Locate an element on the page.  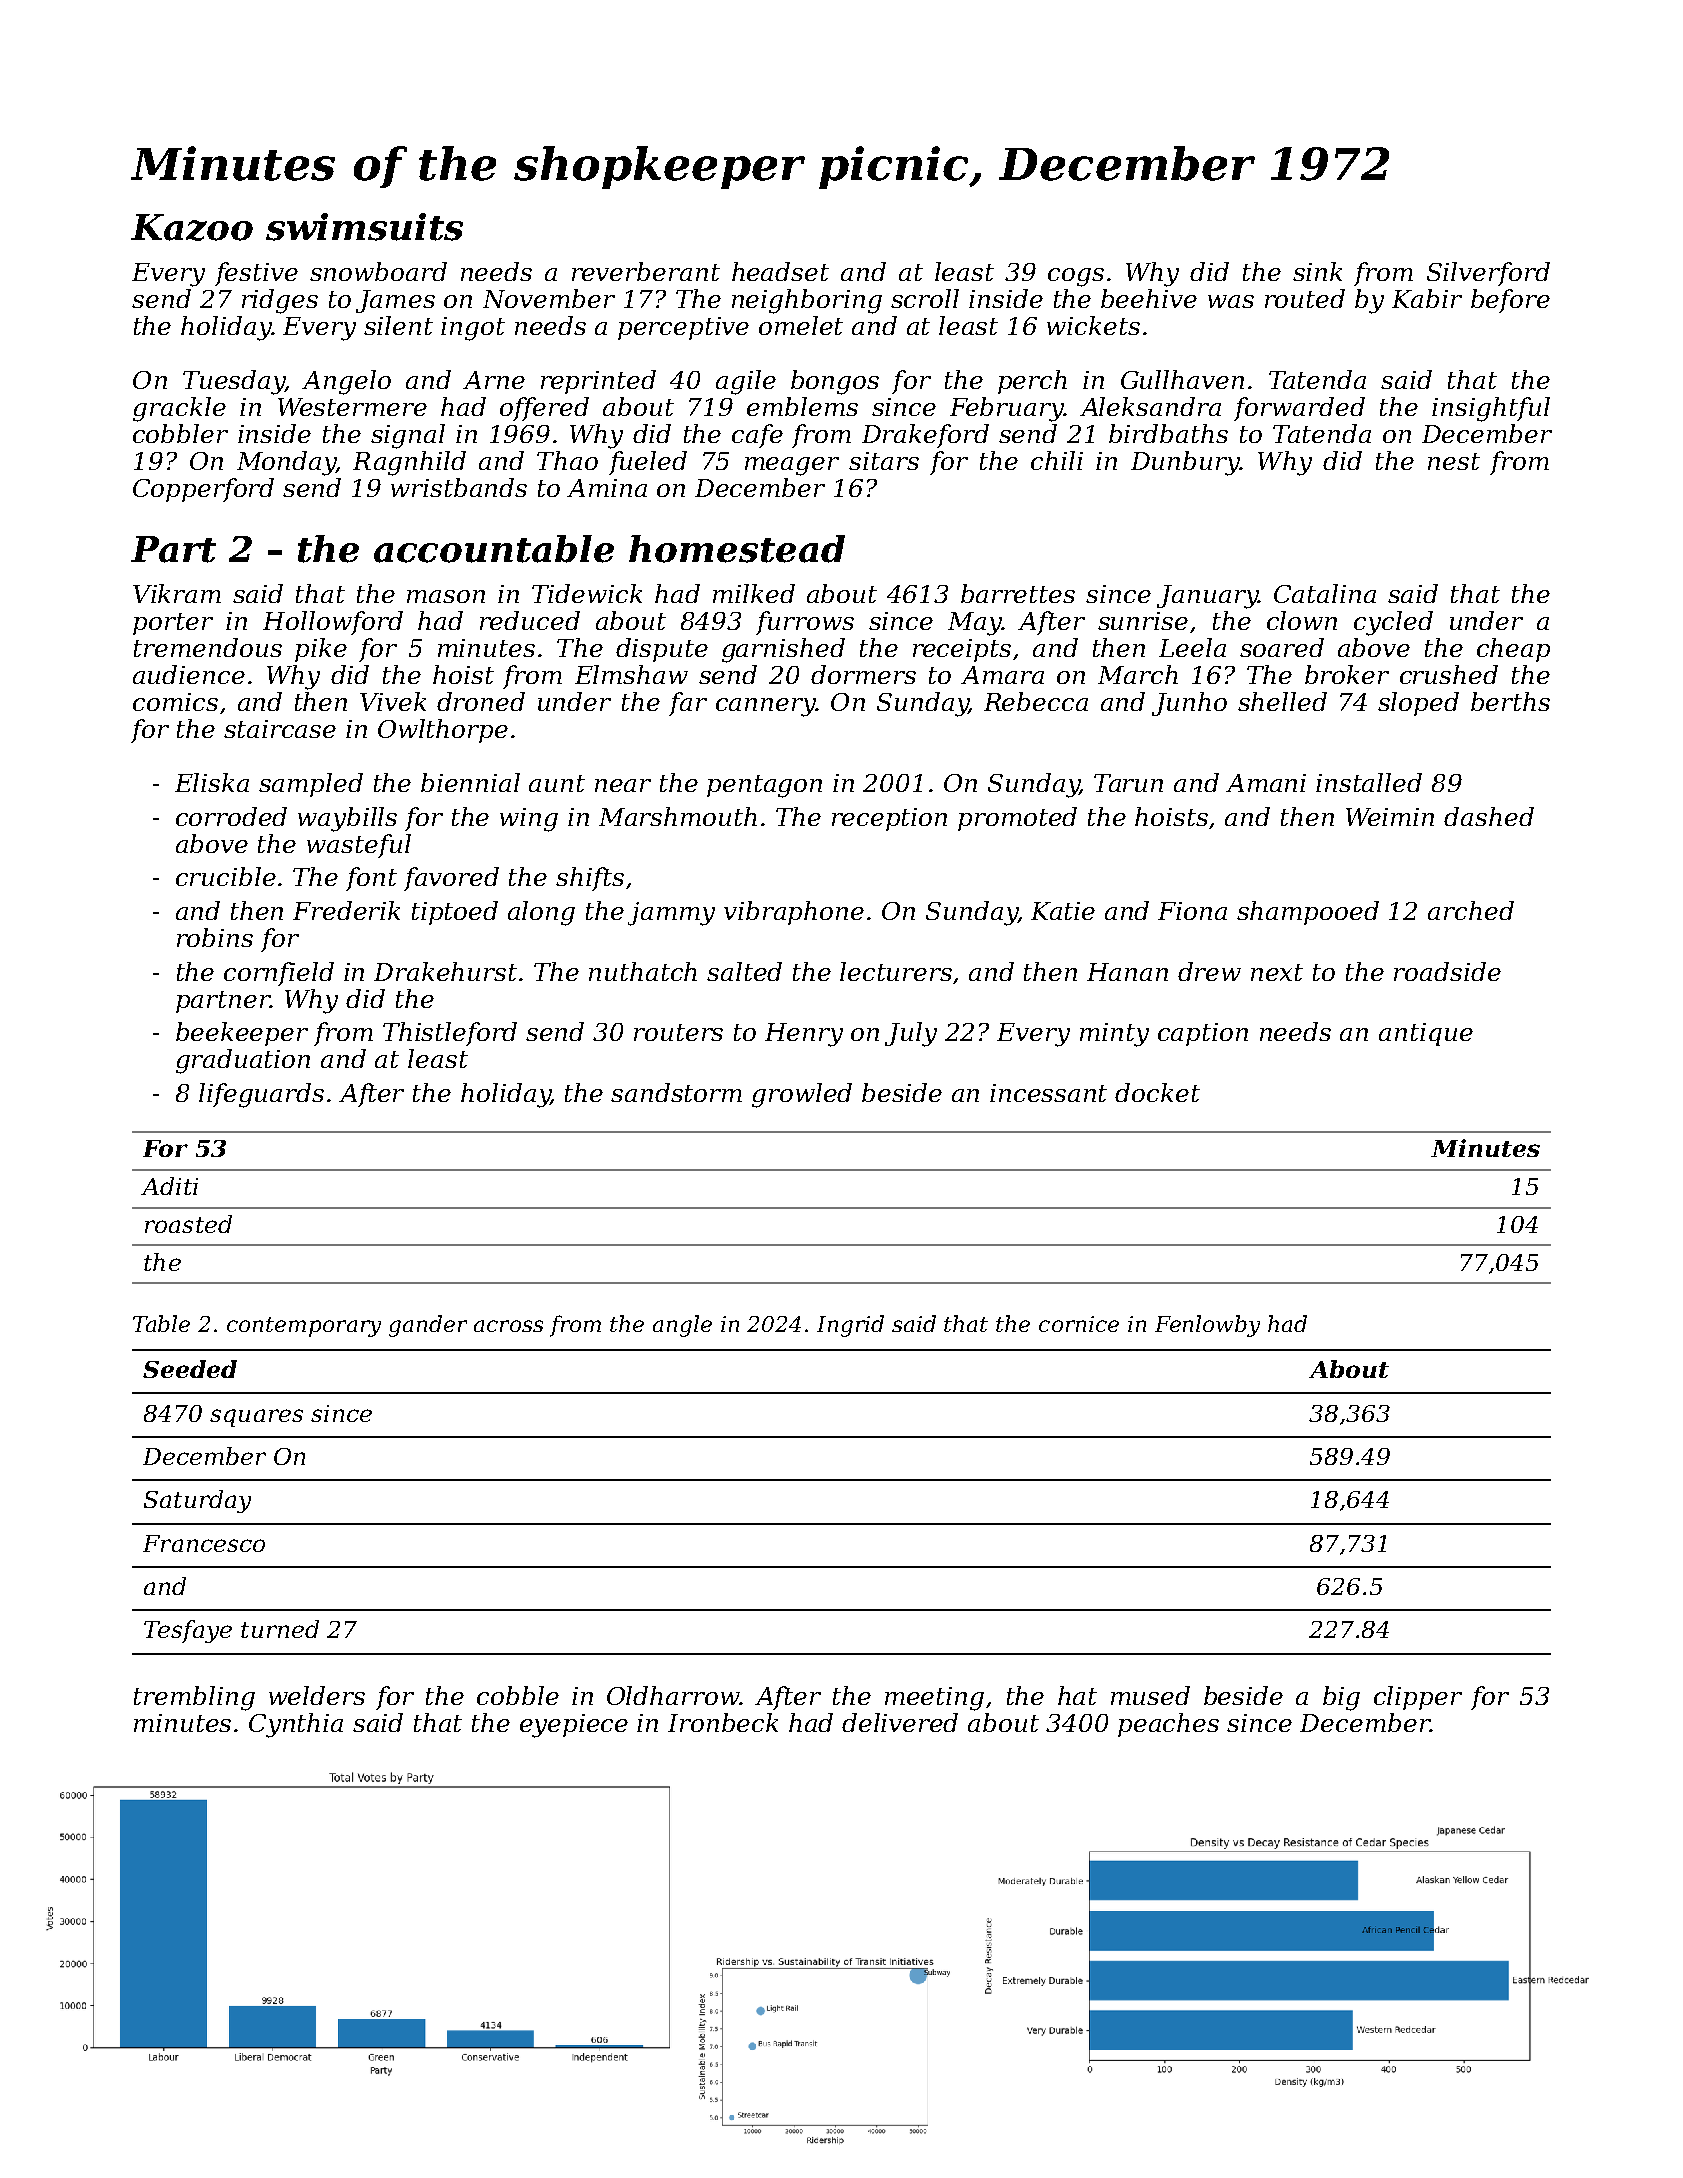
meeting is located at coordinates (934, 1699).
